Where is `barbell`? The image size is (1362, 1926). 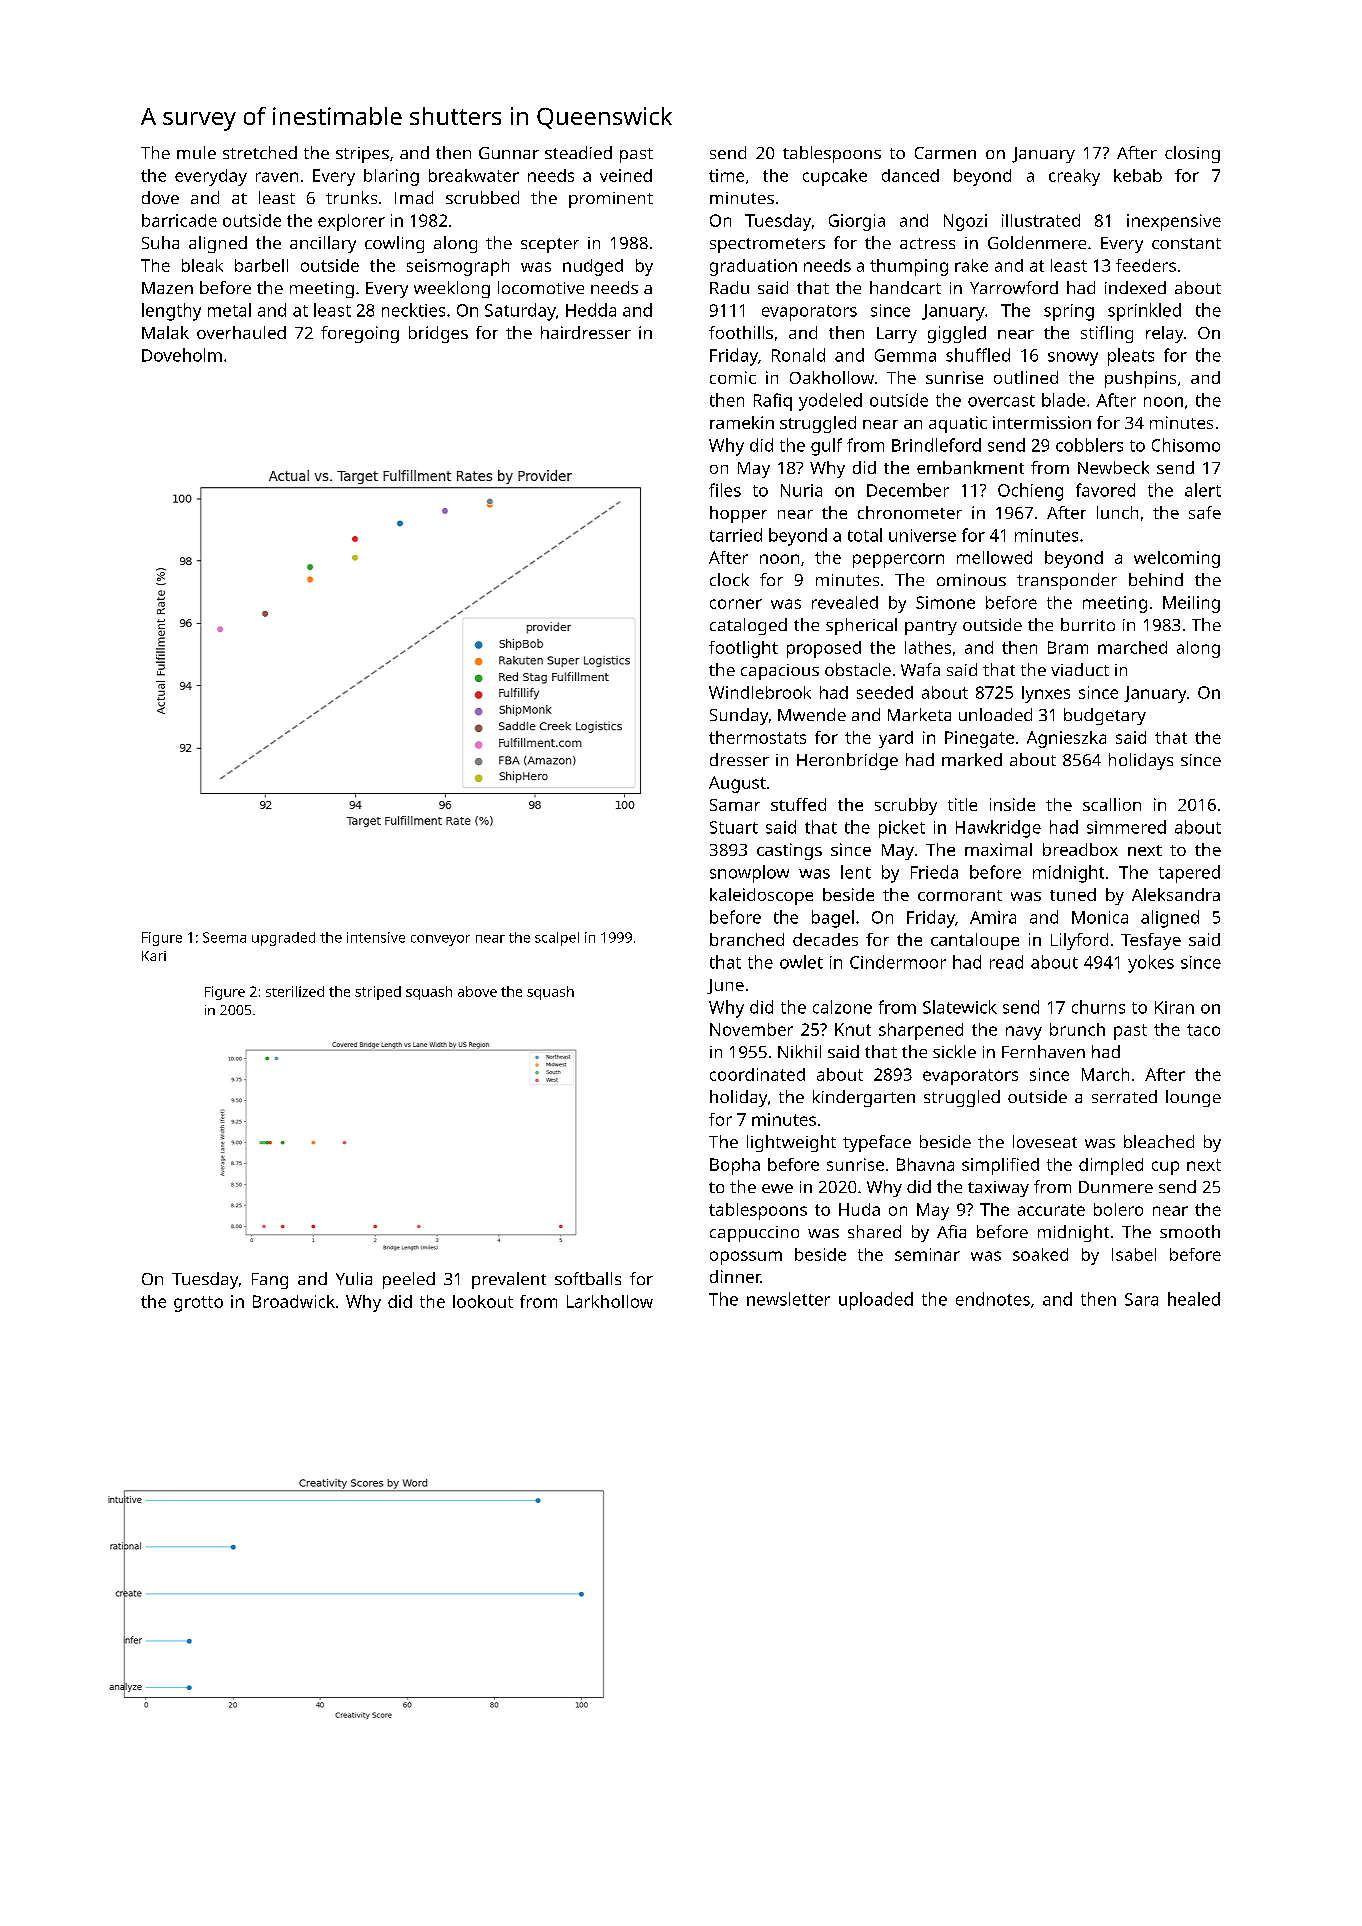 barbell is located at coordinates (261, 265).
